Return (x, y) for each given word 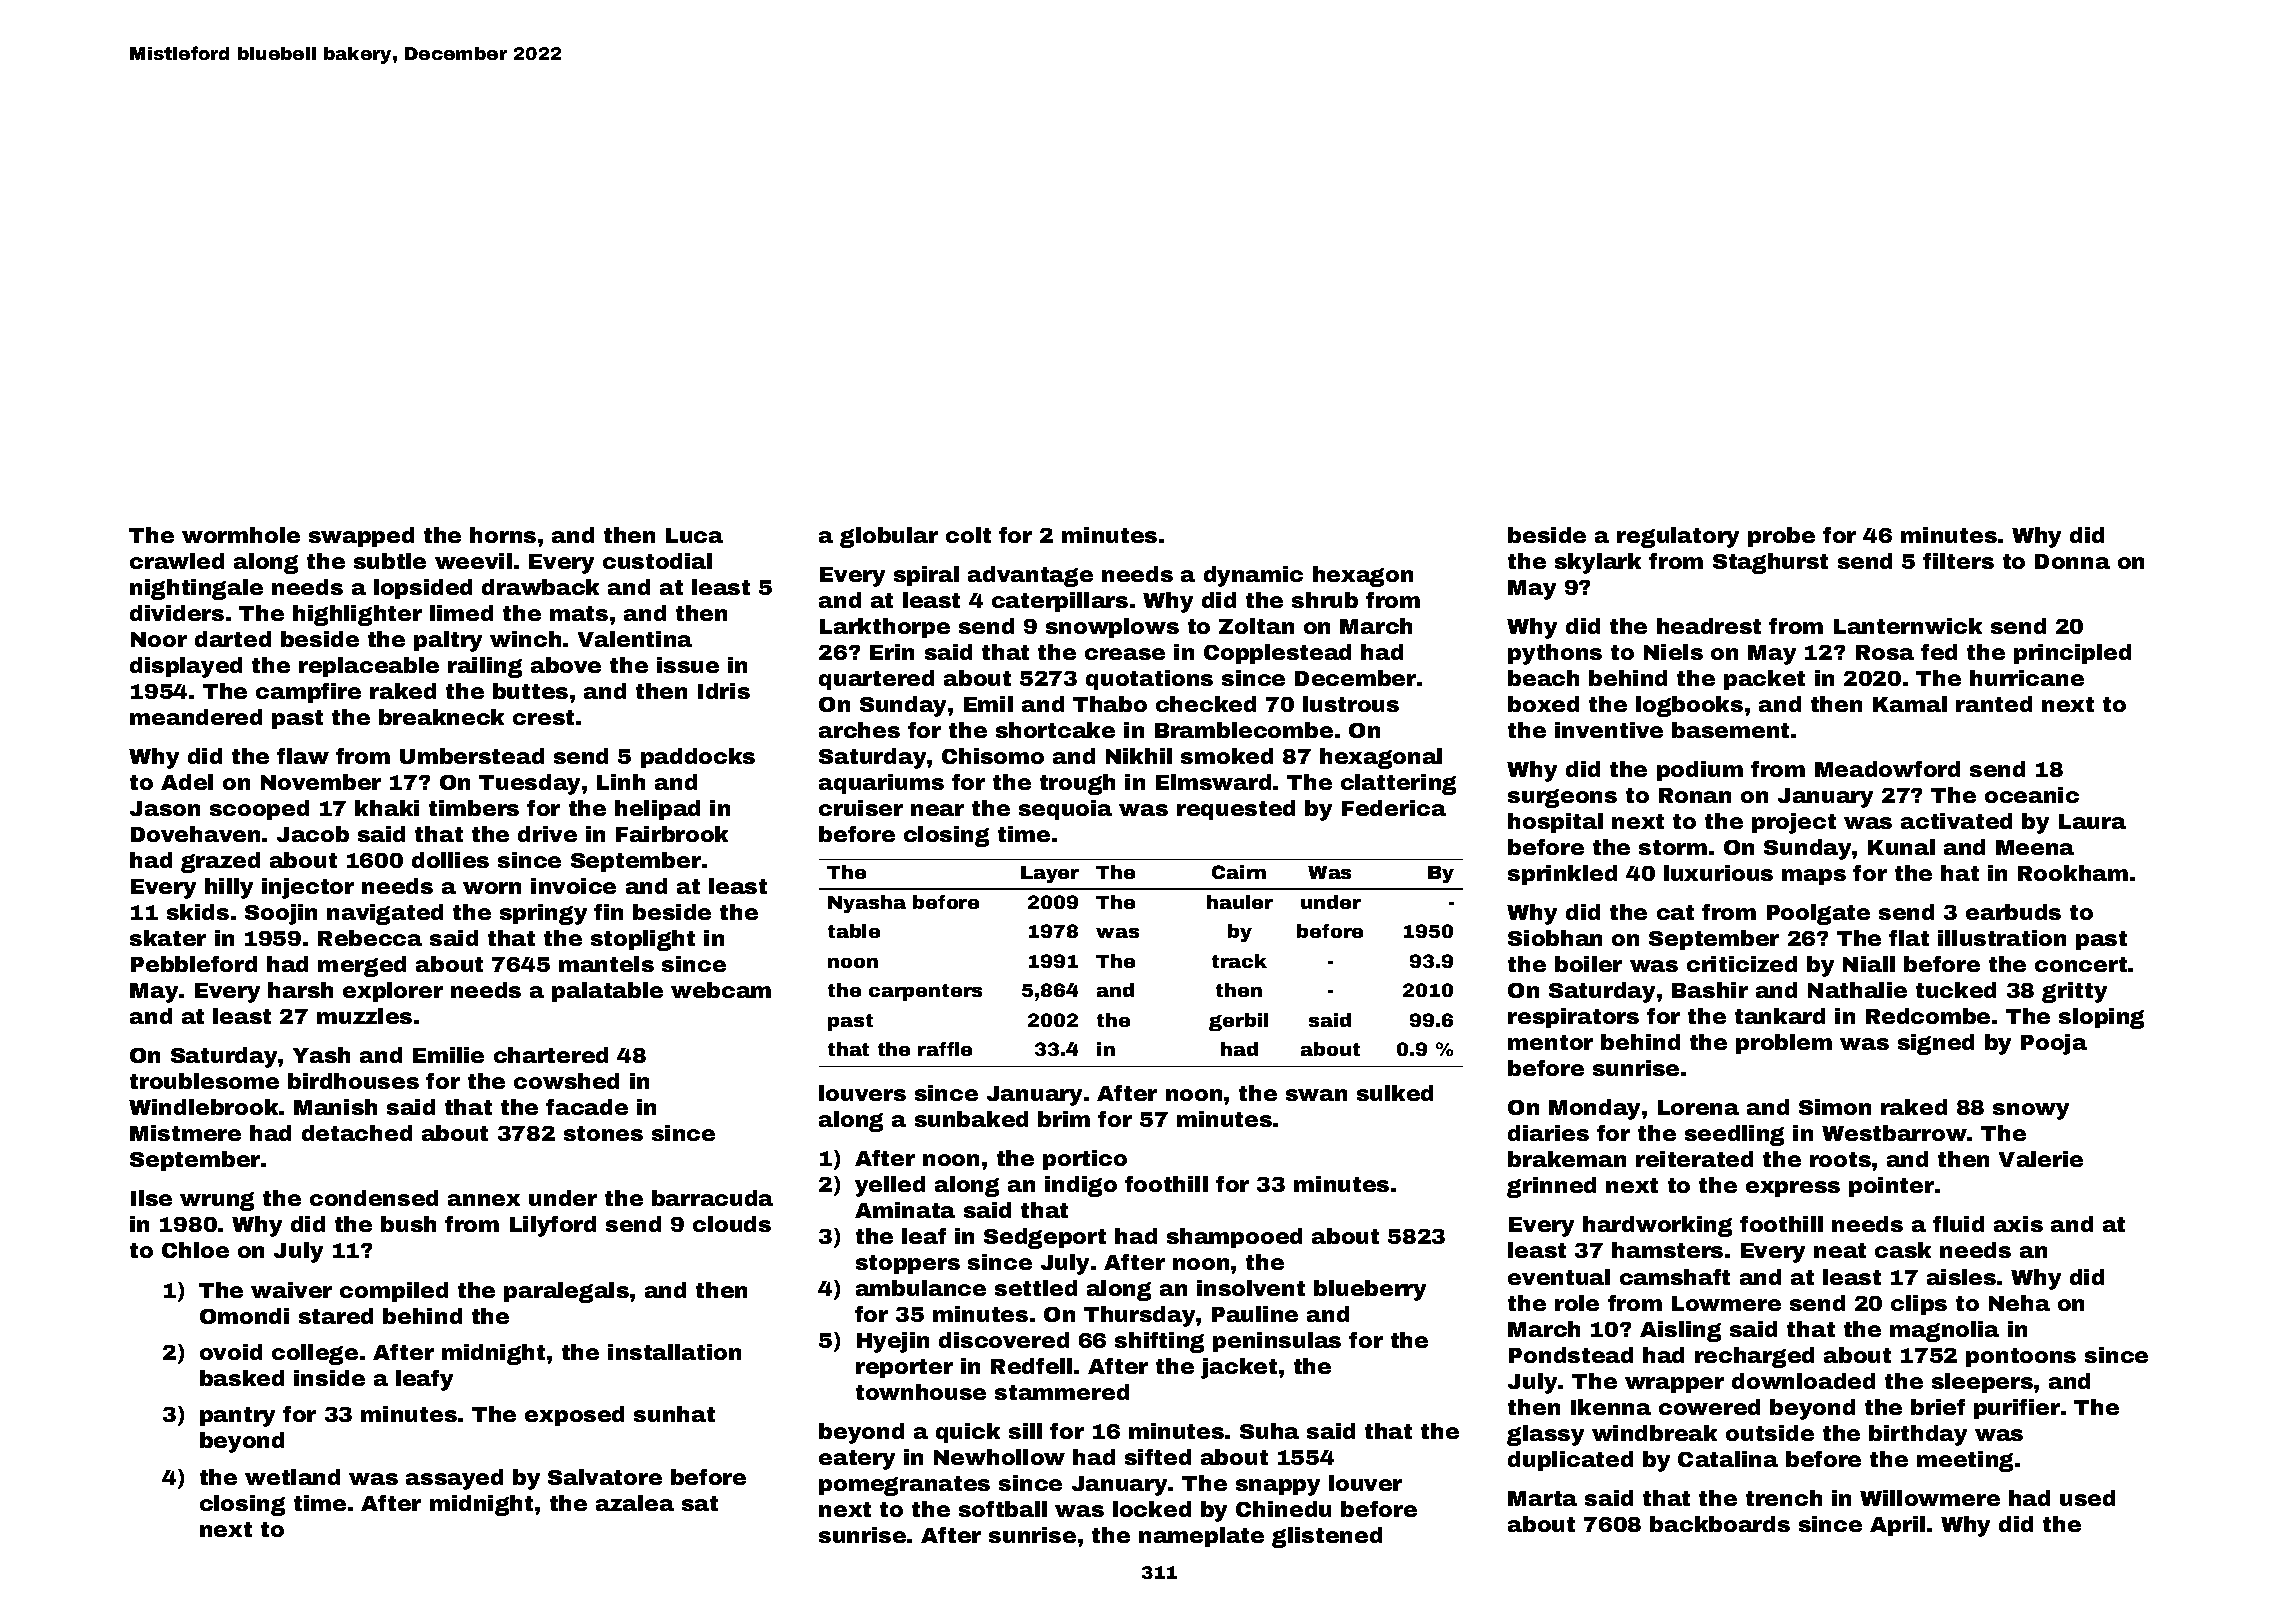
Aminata (905, 1210)
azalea (635, 1503)
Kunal (1901, 847)
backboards (1720, 1524)
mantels (606, 964)
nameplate (1201, 1537)
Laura (2092, 821)
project (1794, 823)
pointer (1891, 1187)
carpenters (925, 992)
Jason (165, 808)
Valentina (635, 639)
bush (408, 1224)
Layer (1050, 874)
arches (859, 730)
